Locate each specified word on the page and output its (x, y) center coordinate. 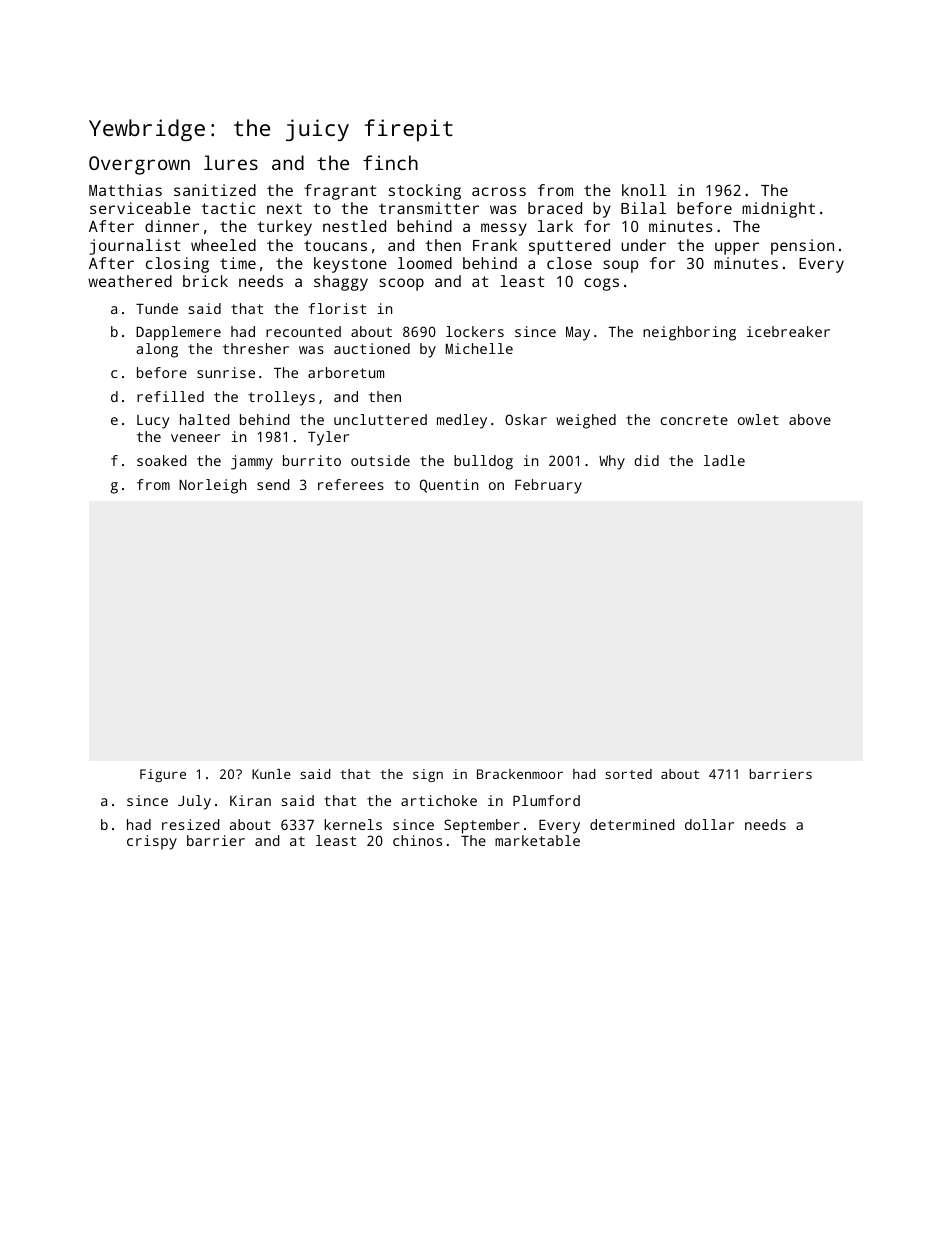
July (194, 802)
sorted (628, 774)
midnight (778, 210)
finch (390, 162)
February (548, 486)
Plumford (546, 800)
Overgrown (139, 165)
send (273, 484)
